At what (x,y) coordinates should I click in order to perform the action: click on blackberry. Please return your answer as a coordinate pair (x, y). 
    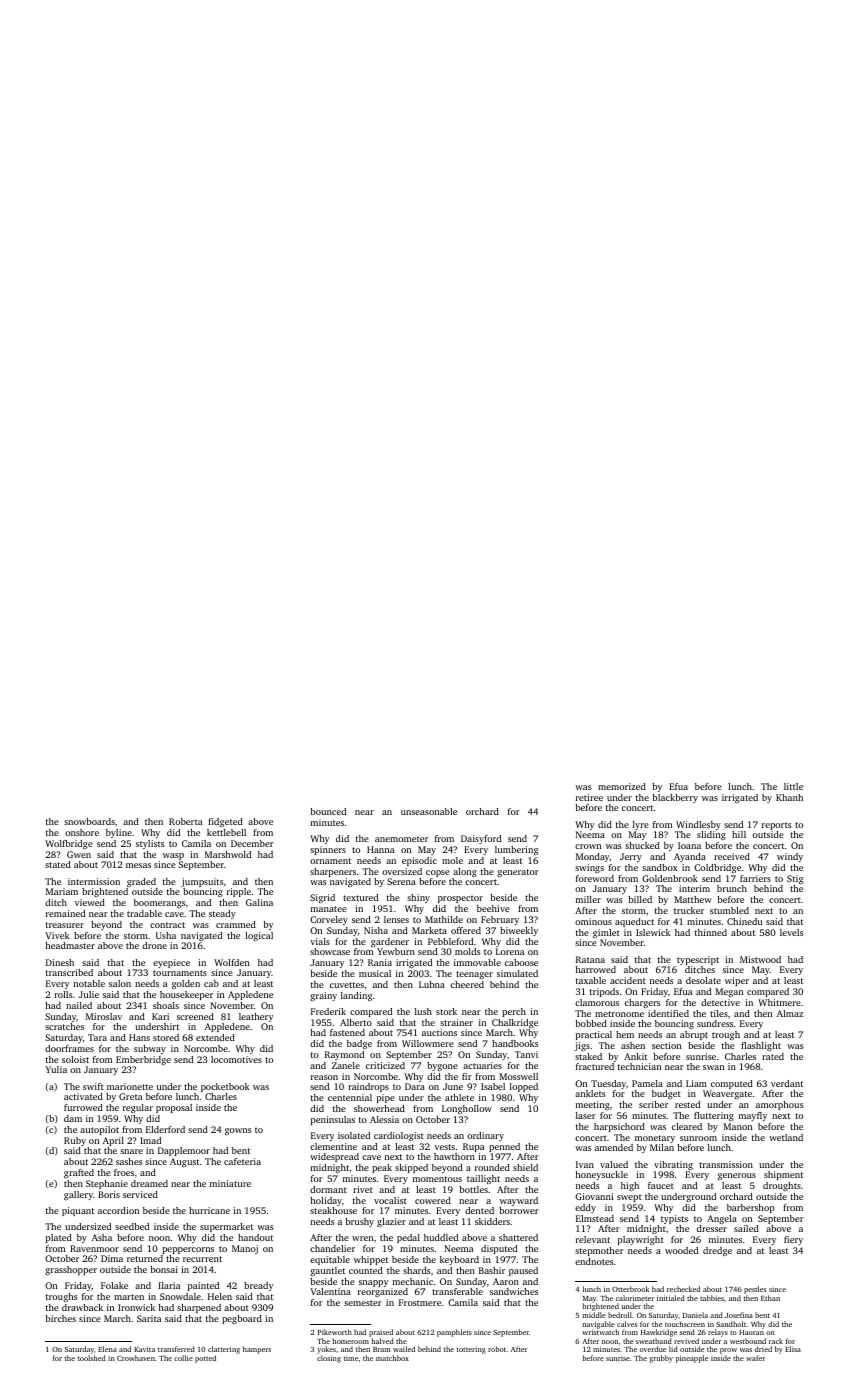
    Looking at the image, I should click on (675, 798).
